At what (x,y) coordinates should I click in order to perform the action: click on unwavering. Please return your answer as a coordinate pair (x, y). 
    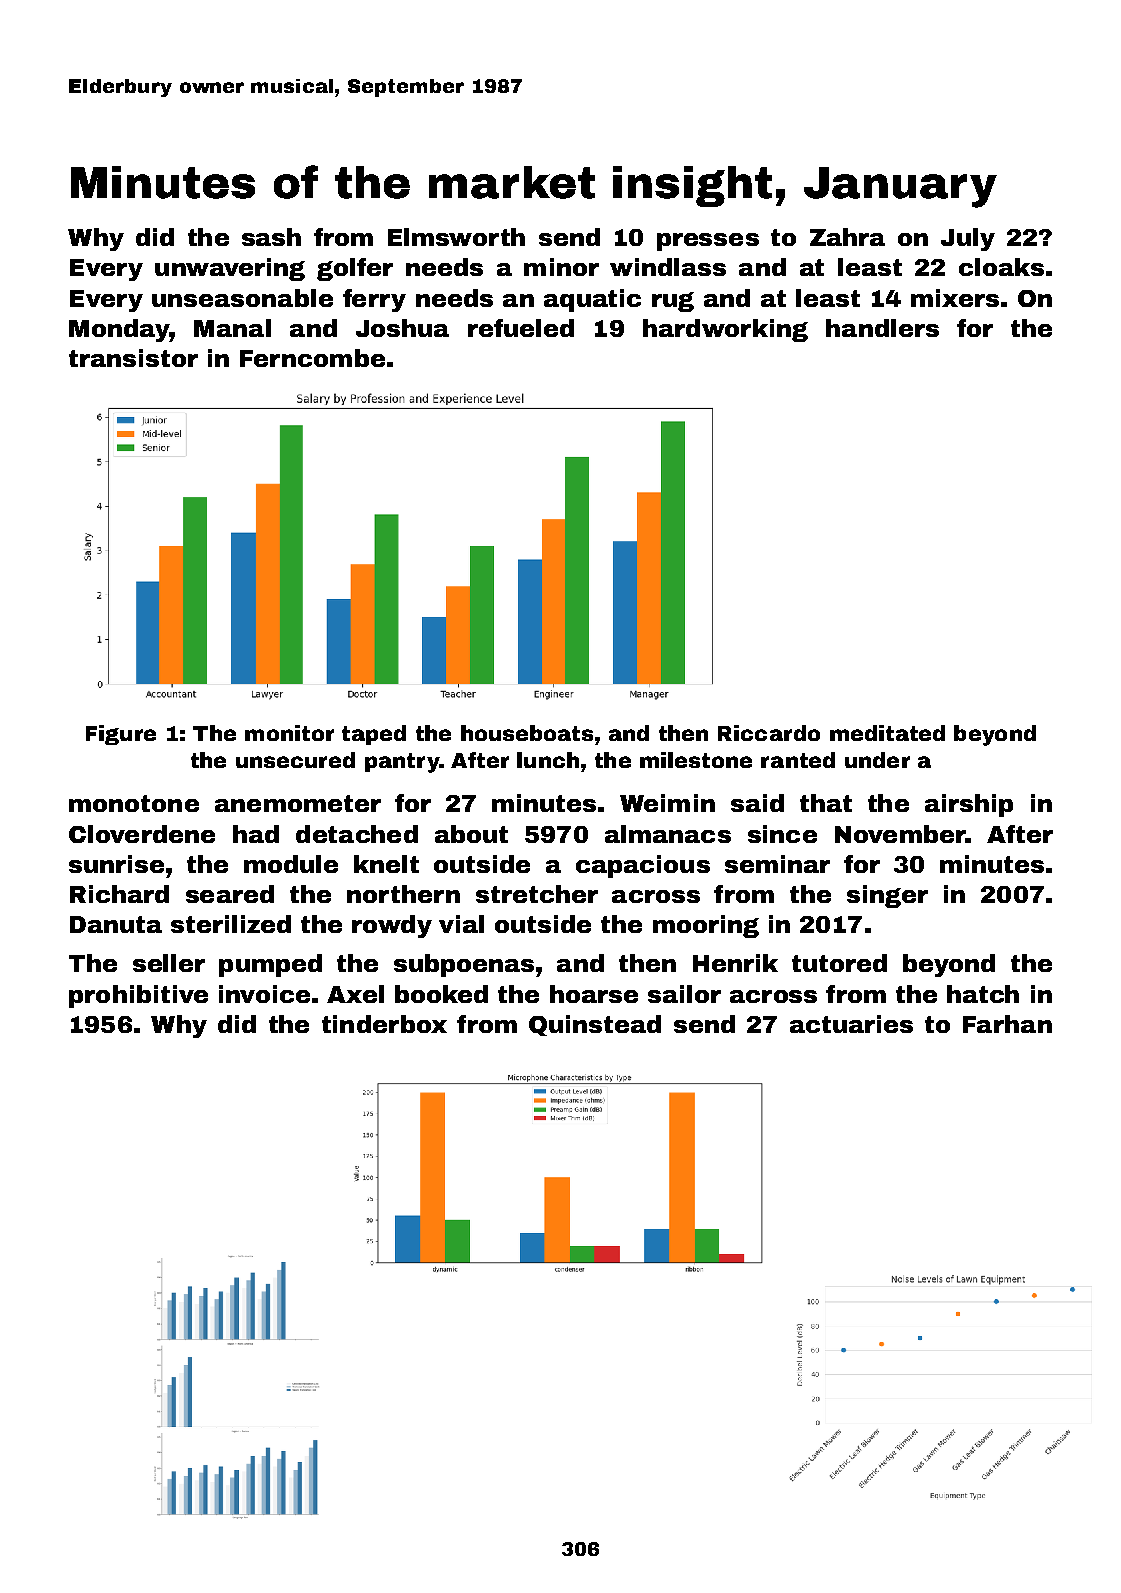
    Looking at the image, I should click on (230, 269).
